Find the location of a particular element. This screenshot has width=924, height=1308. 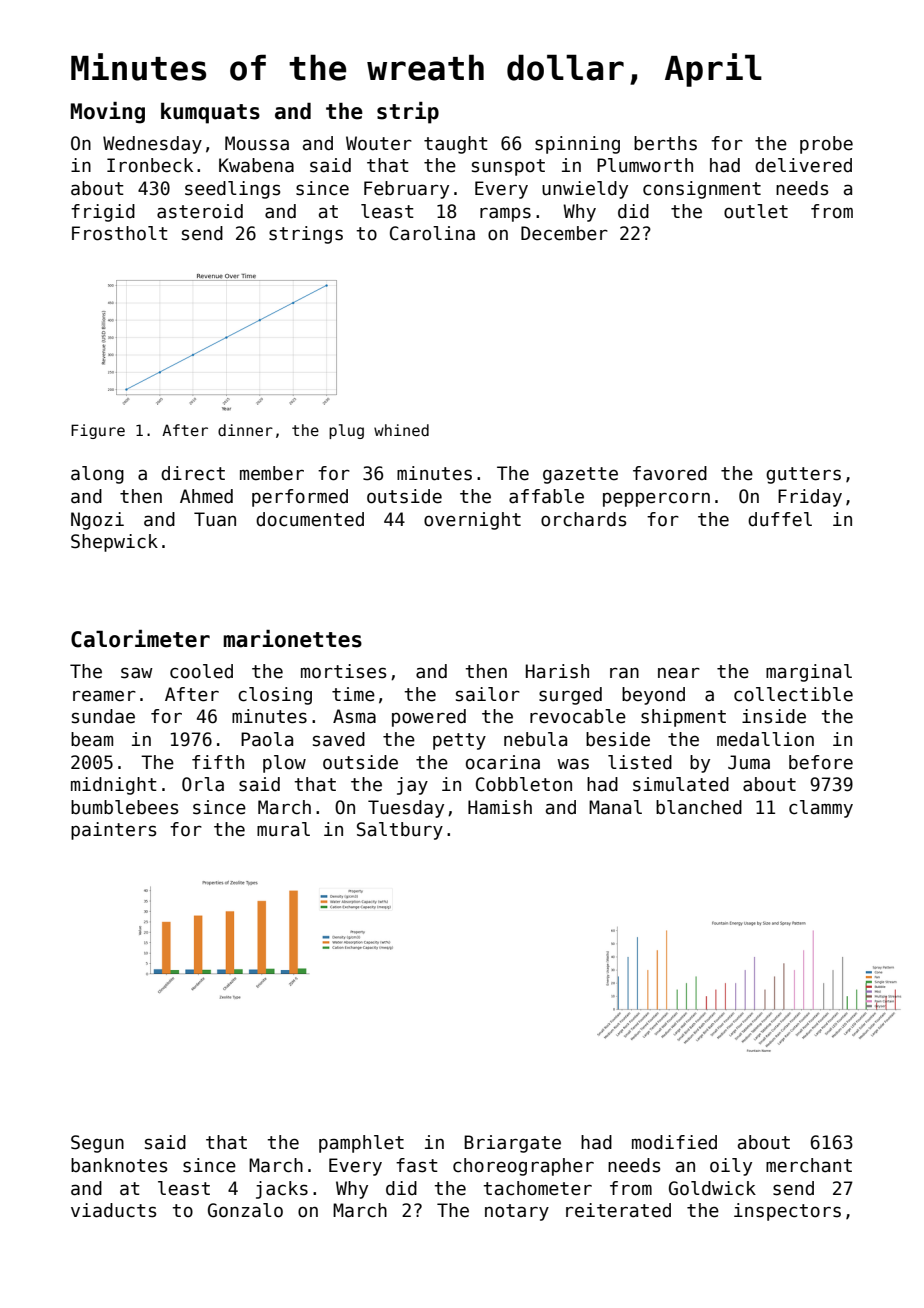

strip is located at coordinates (408, 113).
